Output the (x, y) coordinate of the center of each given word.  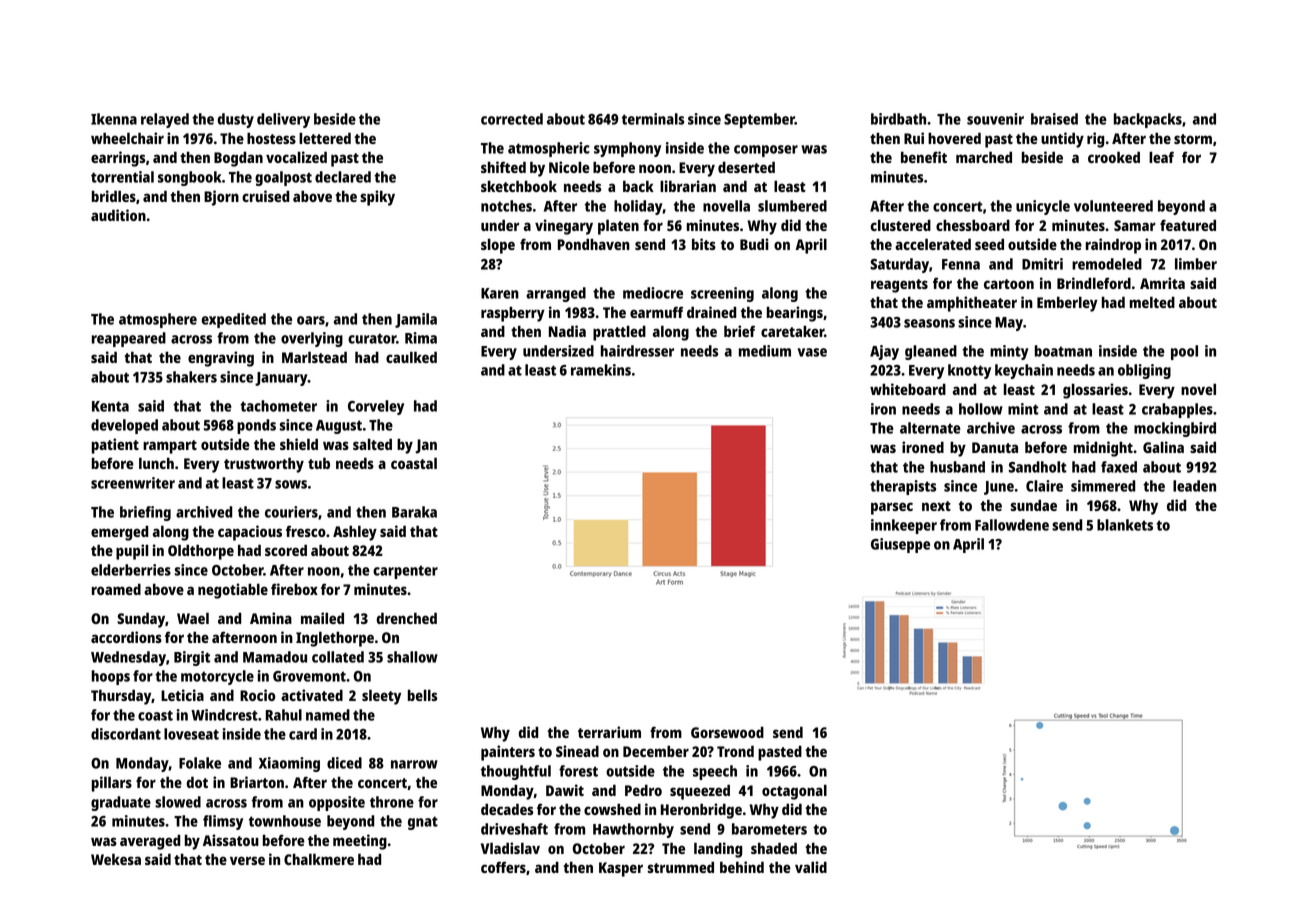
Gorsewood (727, 732)
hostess (271, 138)
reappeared (129, 339)
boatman (1063, 351)
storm (1193, 139)
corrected (512, 119)
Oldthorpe (201, 552)
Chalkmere (319, 859)
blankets (1125, 525)
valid (811, 867)
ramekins (601, 370)
